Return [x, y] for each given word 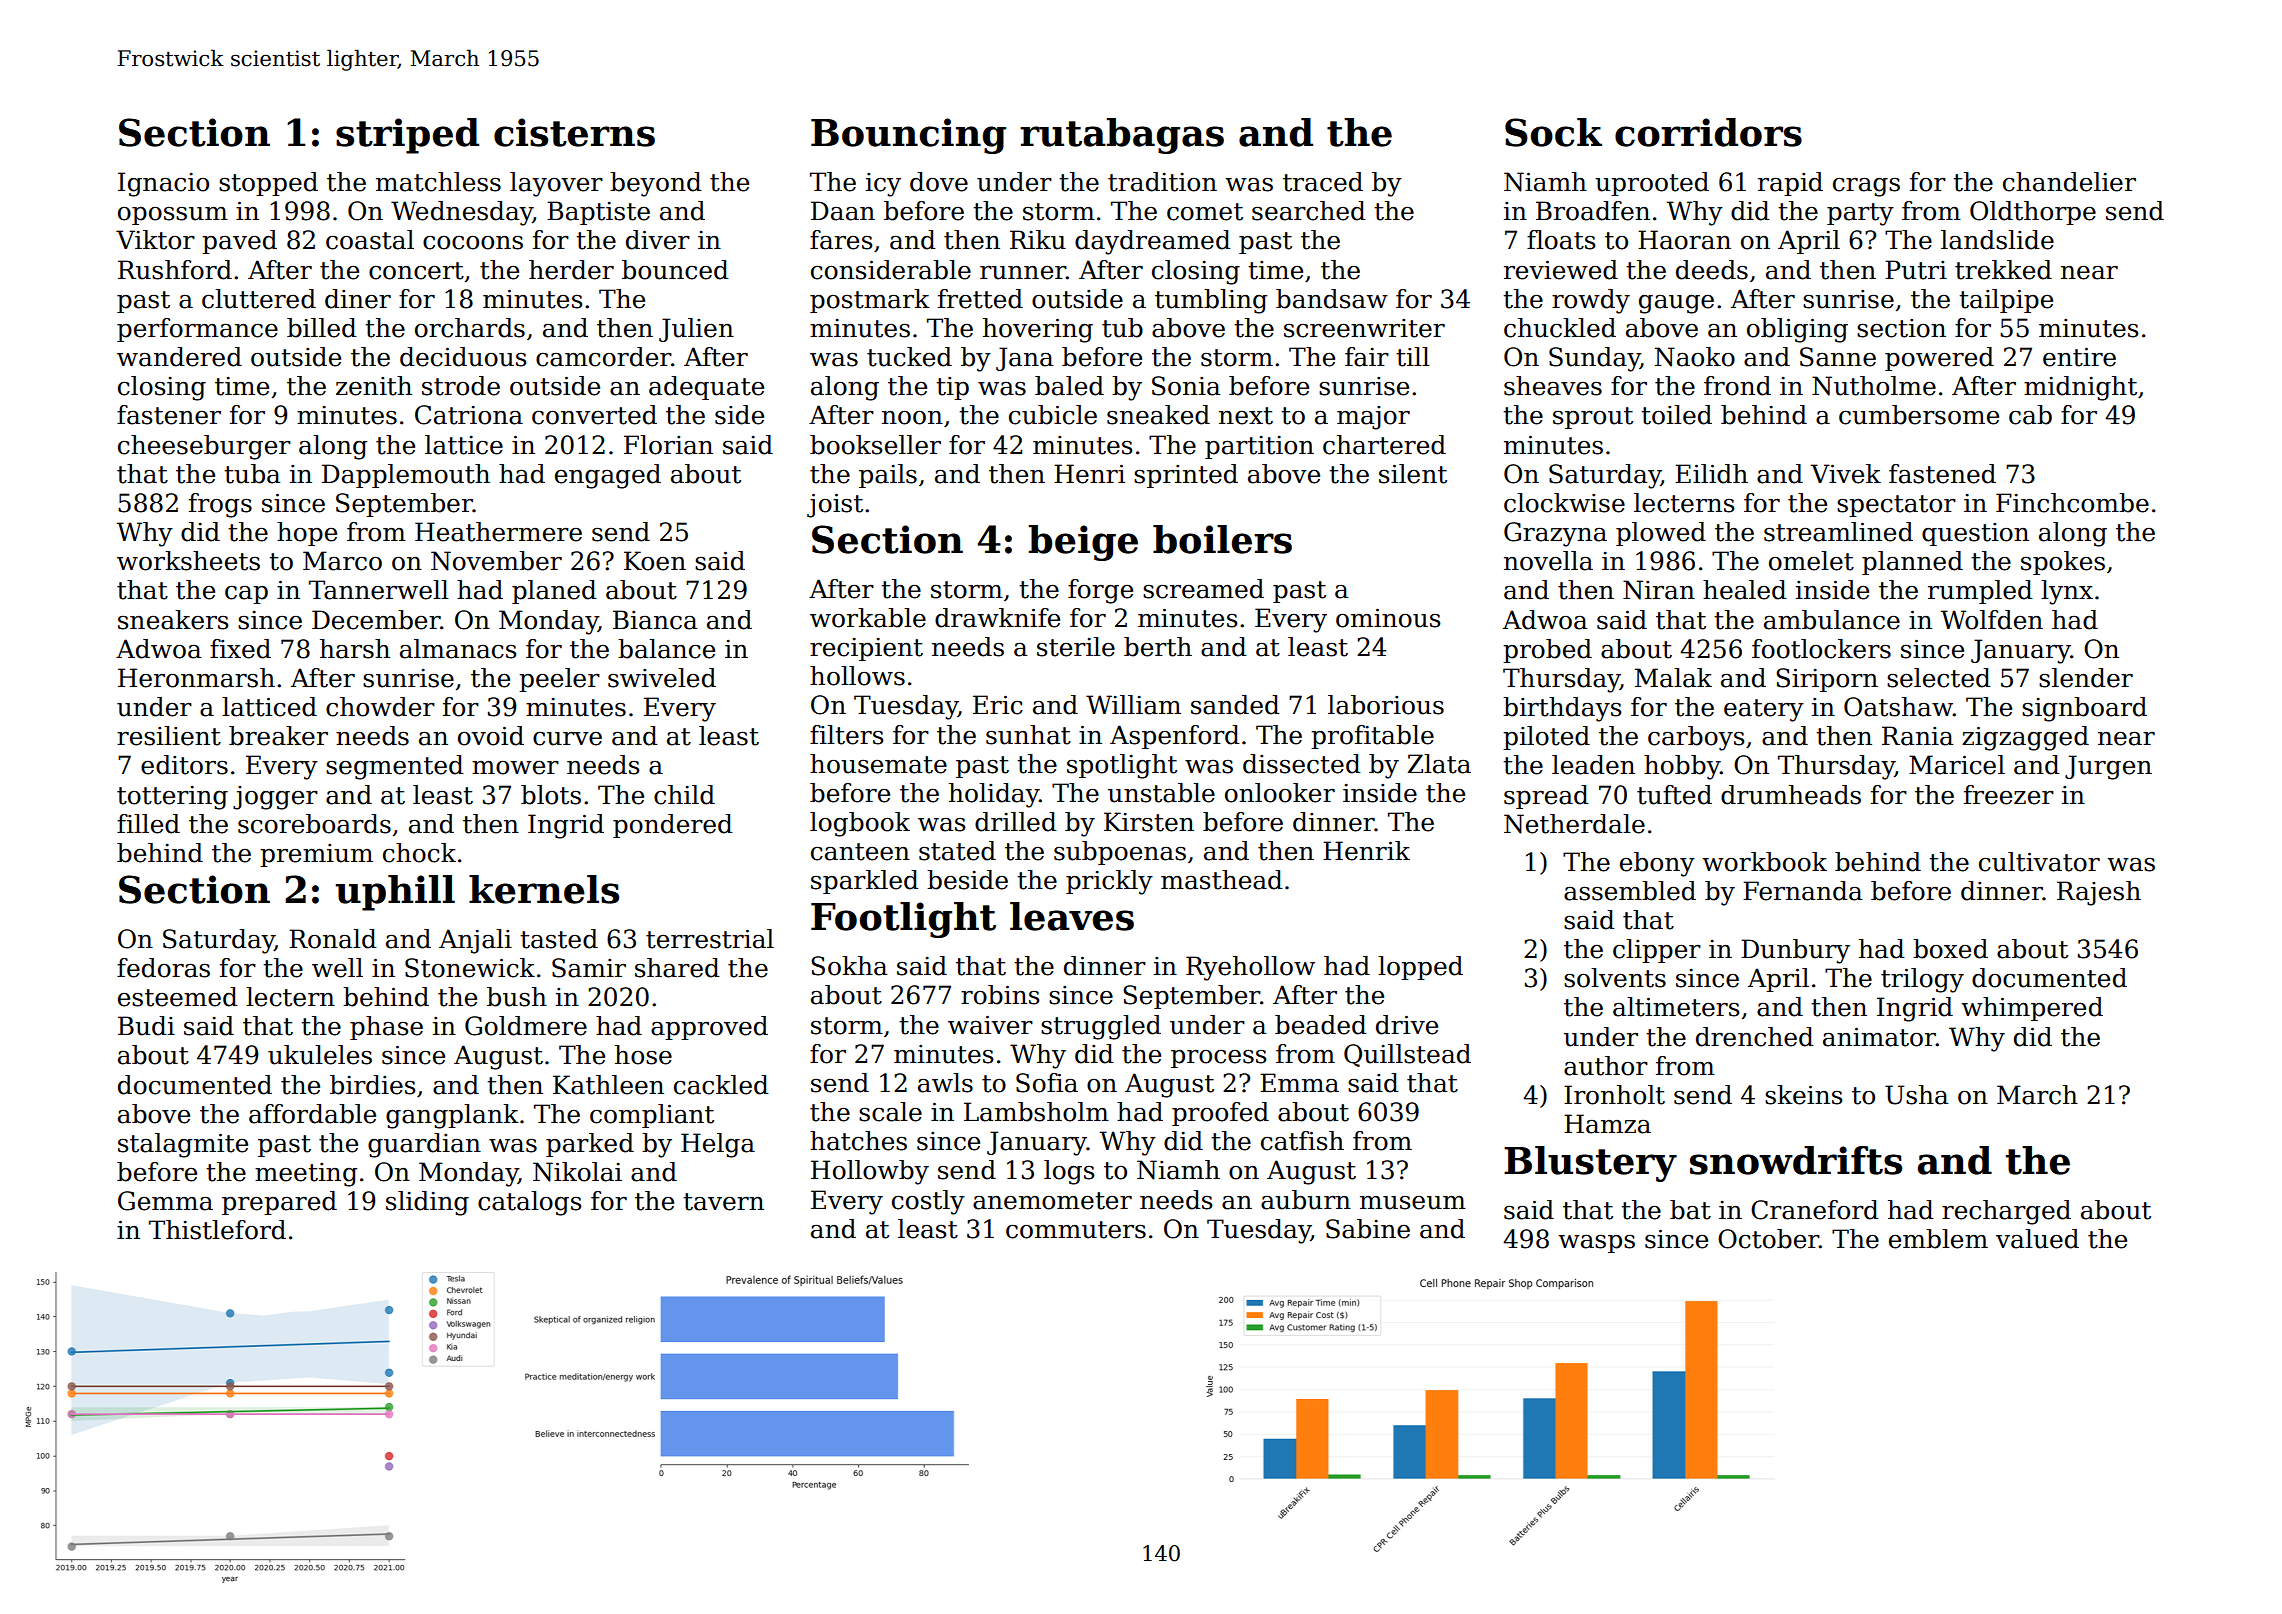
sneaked [1158, 415]
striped [407, 136]
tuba [252, 474]
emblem [1938, 1239]
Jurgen [2108, 767]
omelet [1811, 561]
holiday [994, 795]
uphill [395, 893]
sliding [427, 1203]
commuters [1076, 1230]
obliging [1797, 330]
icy [883, 185]
